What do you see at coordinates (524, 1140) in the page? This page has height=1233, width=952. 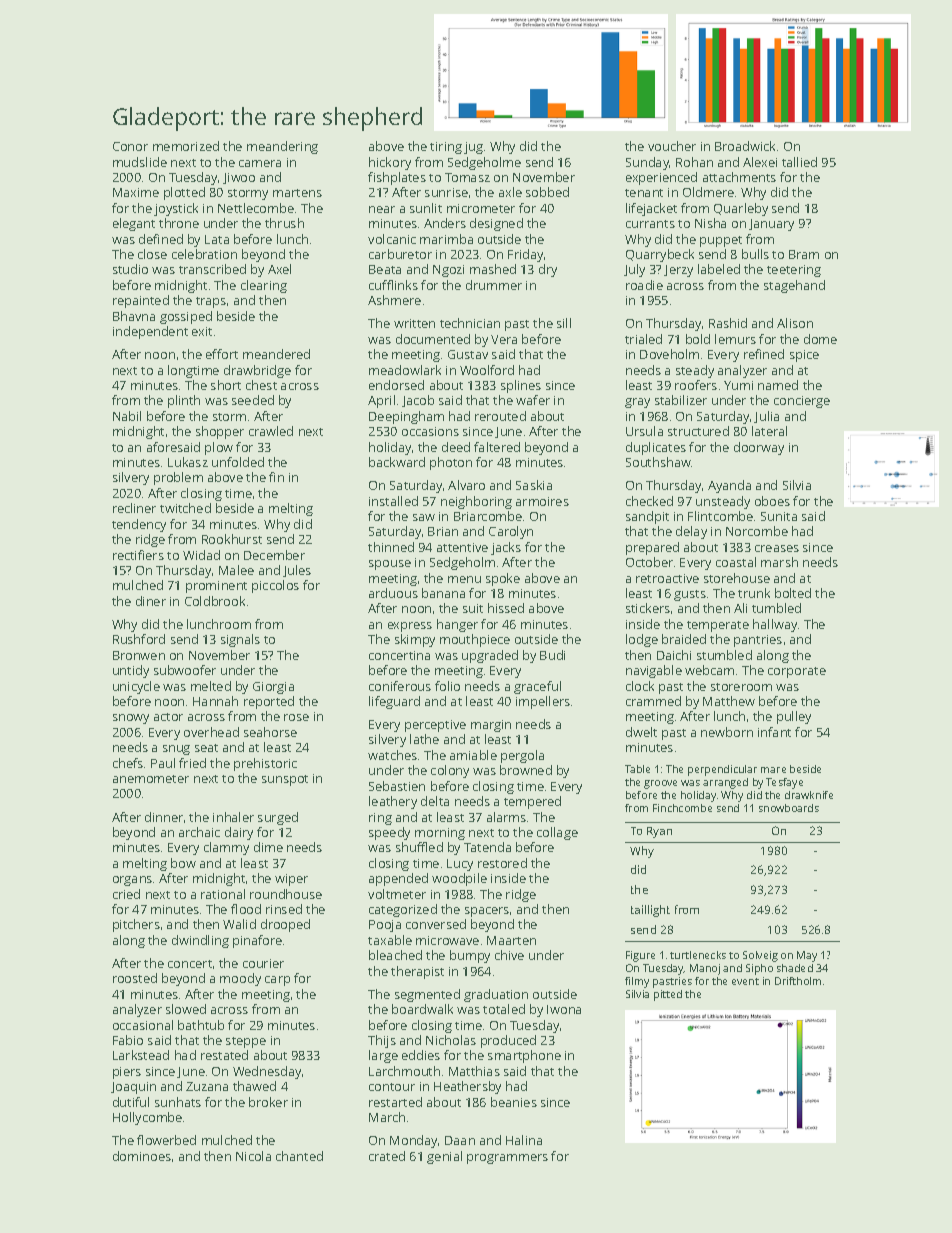 I see `Halina` at bounding box center [524, 1140].
